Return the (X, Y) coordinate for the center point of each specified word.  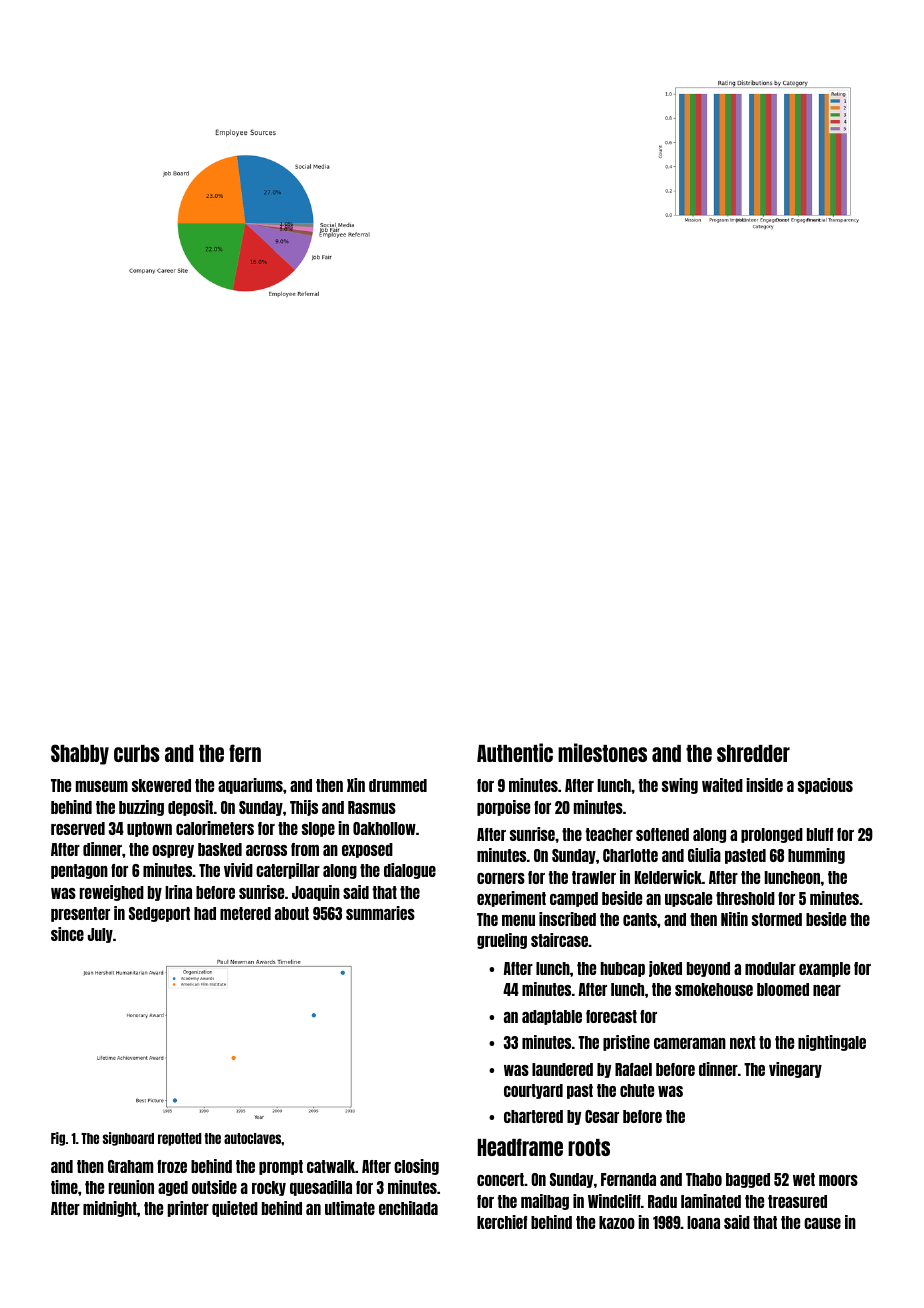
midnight (110, 1209)
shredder (753, 753)
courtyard (533, 1091)
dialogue (410, 871)
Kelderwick (668, 877)
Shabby (80, 754)
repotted (180, 1139)
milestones (602, 752)
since (67, 934)
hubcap (623, 969)
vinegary (795, 1070)
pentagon (79, 871)
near (827, 990)
